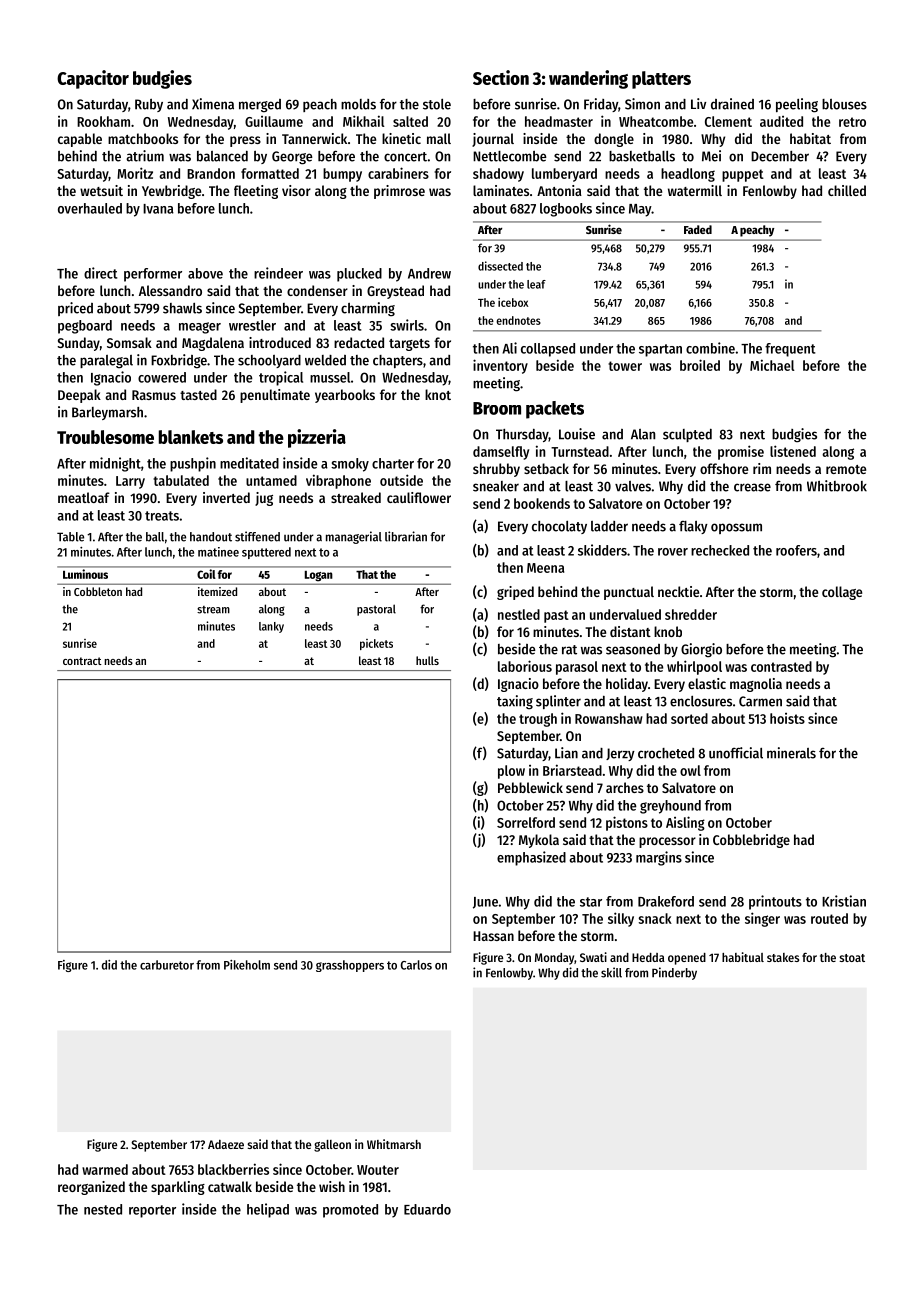  Describe the element at coordinates (84, 497) in the document. I see `meatloaf` at that location.
